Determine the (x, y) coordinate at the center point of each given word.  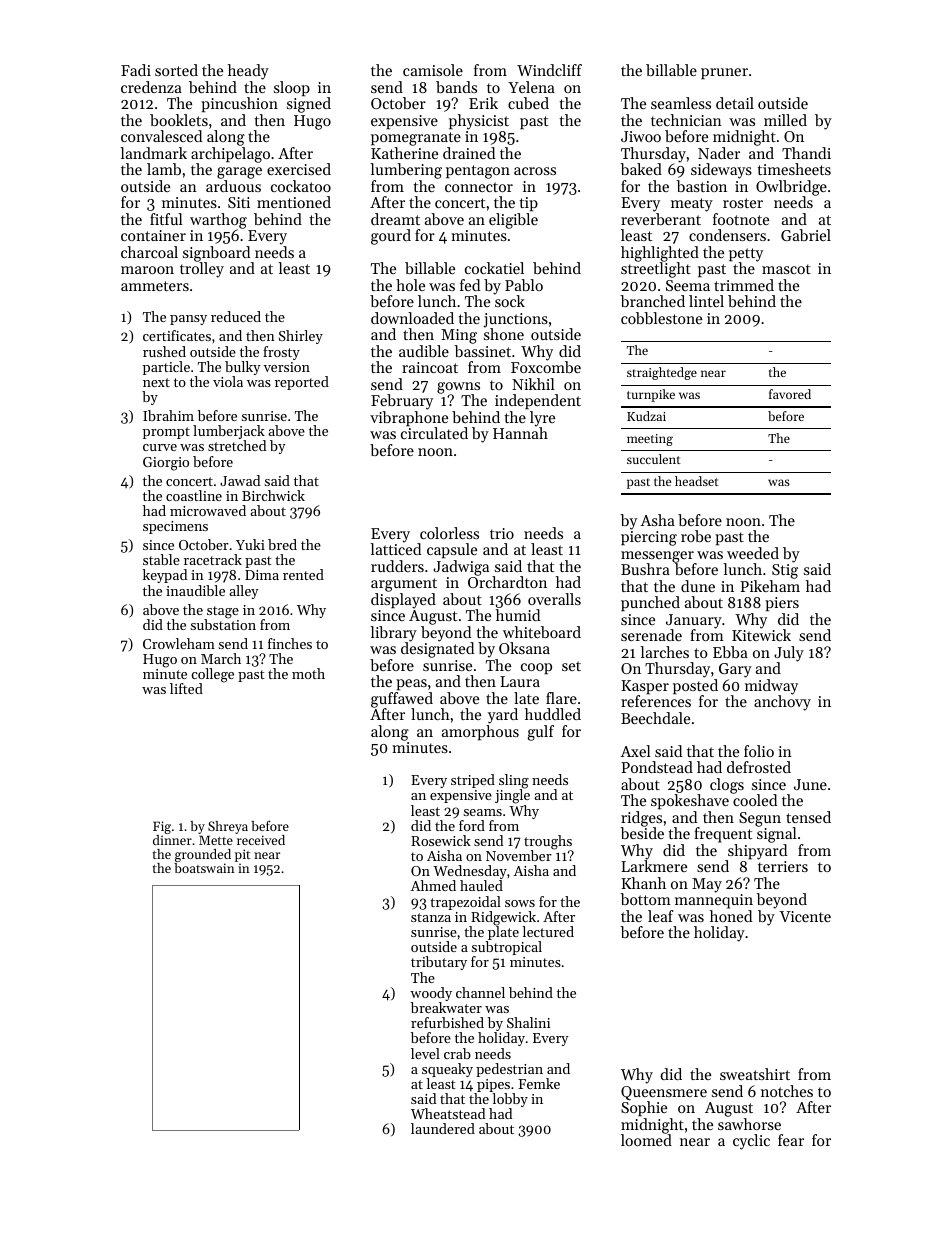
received (261, 840)
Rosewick (441, 840)
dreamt (395, 219)
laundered (443, 1128)
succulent (654, 459)
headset (697, 481)
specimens (175, 527)
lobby (510, 1100)
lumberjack (229, 432)
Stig (785, 571)
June (810, 784)
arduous (233, 186)
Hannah (520, 433)
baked (641, 169)
